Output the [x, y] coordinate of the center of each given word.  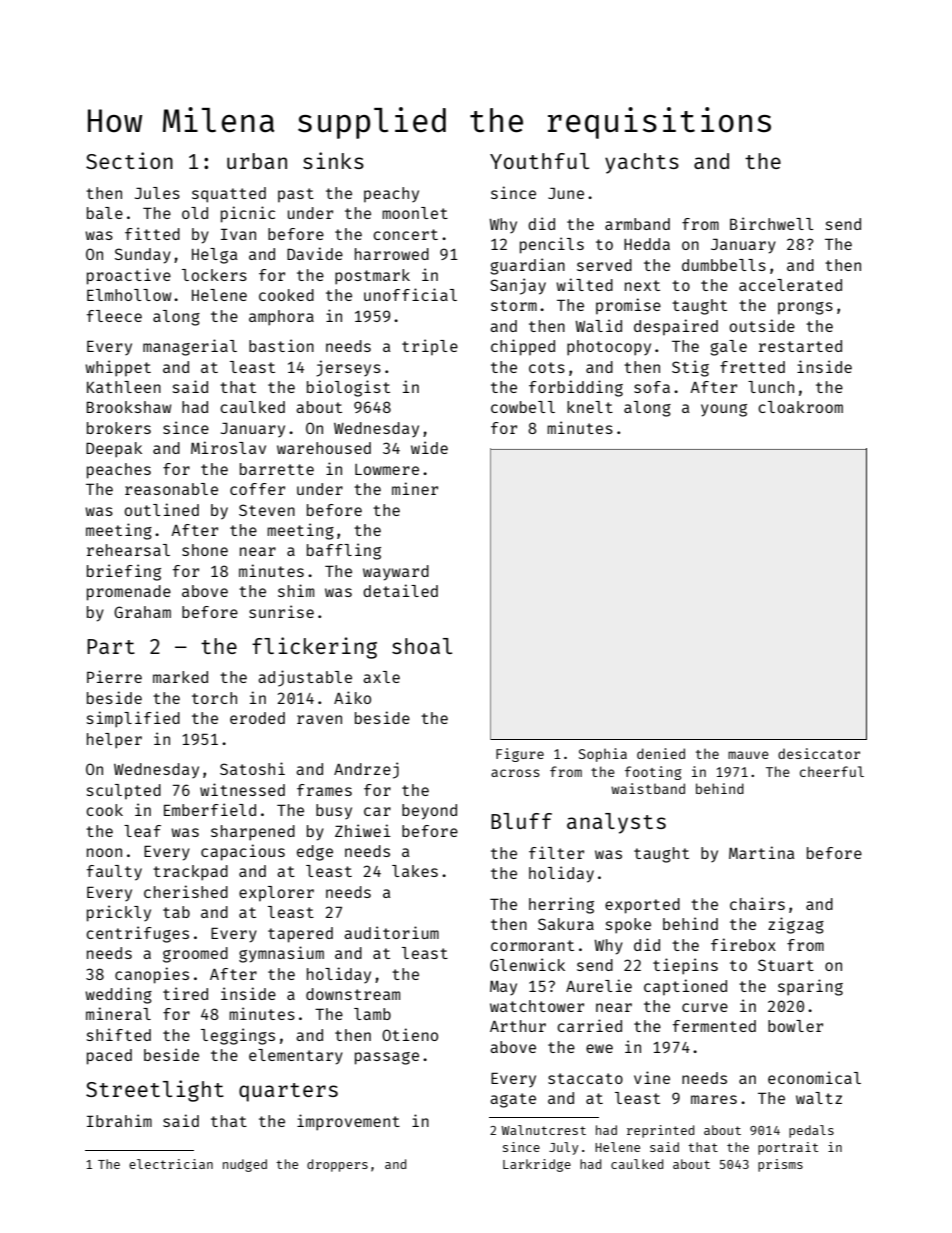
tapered [300, 935]
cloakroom [800, 407]
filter [556, 852]
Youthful [539, 161]
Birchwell [772, 223]
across [515, 773]
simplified [133, 719]
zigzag [796, 925]
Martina [762, 852]
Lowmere [387, 469]
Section [129, 160]
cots [547, 367]
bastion [281, 345]
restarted [800, 346]
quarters [288, 1092]
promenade [129, 593]
